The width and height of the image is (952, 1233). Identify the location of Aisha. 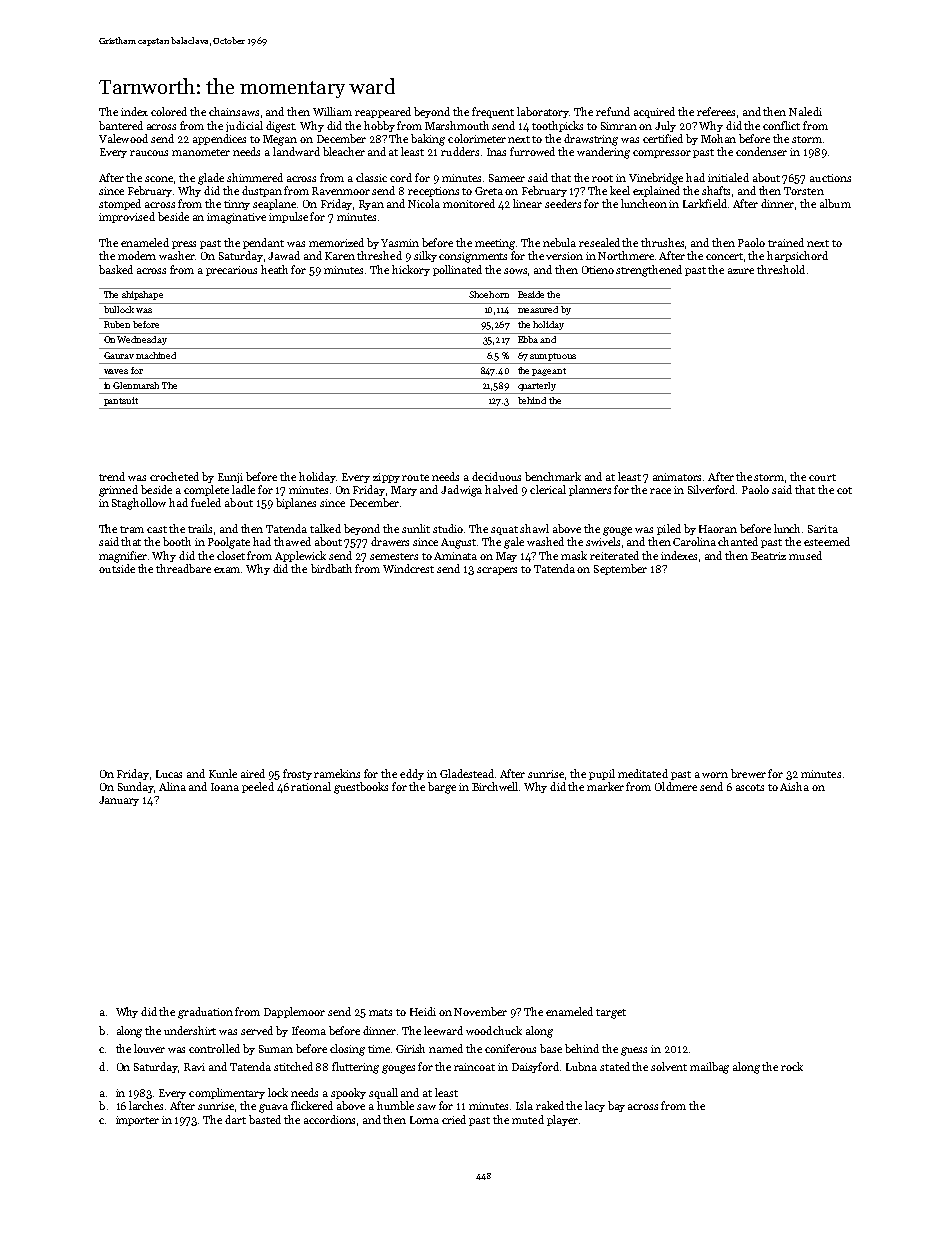
(794, 786).
